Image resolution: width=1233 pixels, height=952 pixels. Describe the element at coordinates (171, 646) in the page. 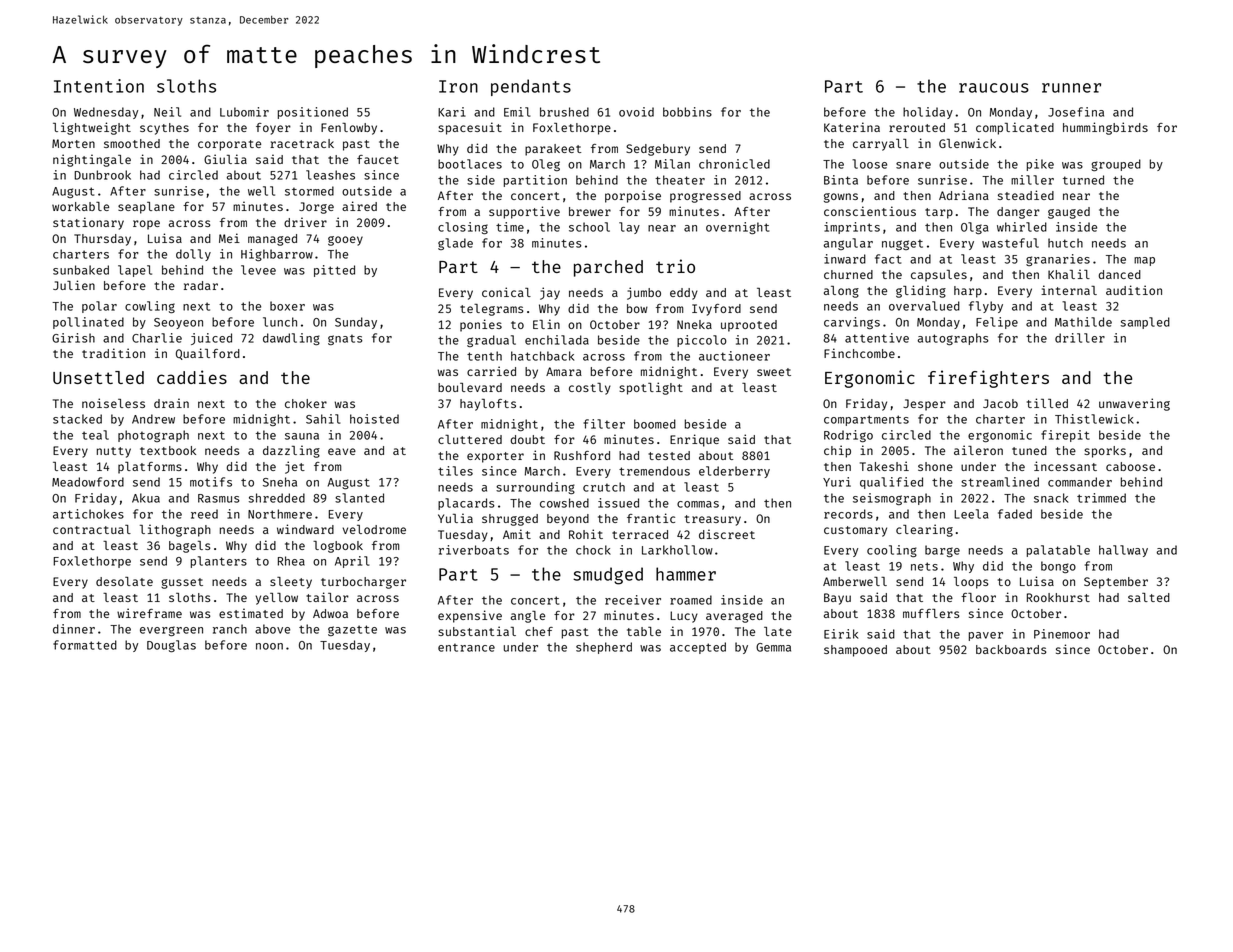

I see `Douglas` at that location.
